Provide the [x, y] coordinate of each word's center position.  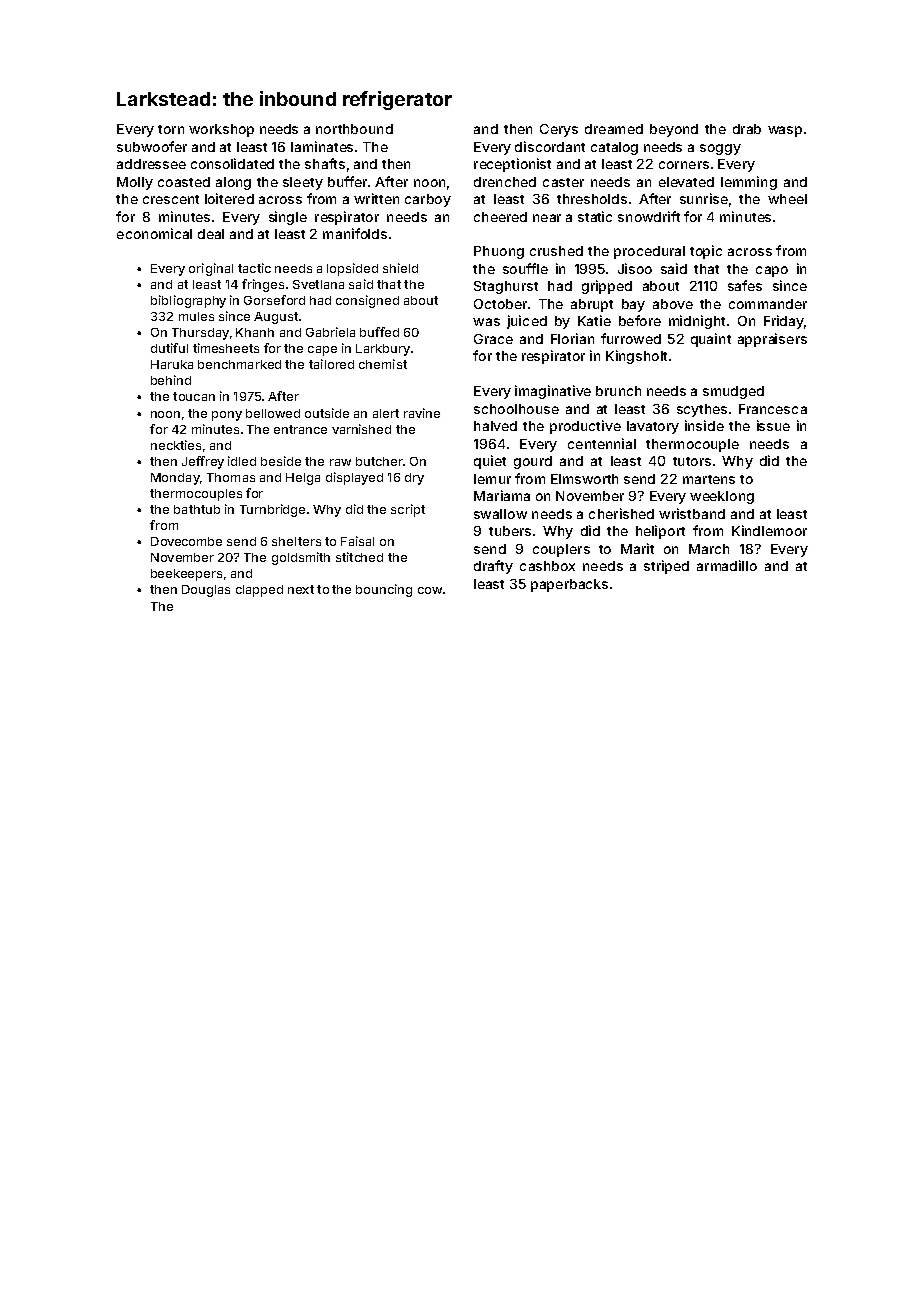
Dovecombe [186, 541]
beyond [674, 130]
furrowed [631, 338]
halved [495, 426]
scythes [702, 410]
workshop [221, 130]
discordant [550, 146]
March [709, 549]
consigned [367, 301]
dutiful [169, 348]
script [408, 510]
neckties [176, 445]
